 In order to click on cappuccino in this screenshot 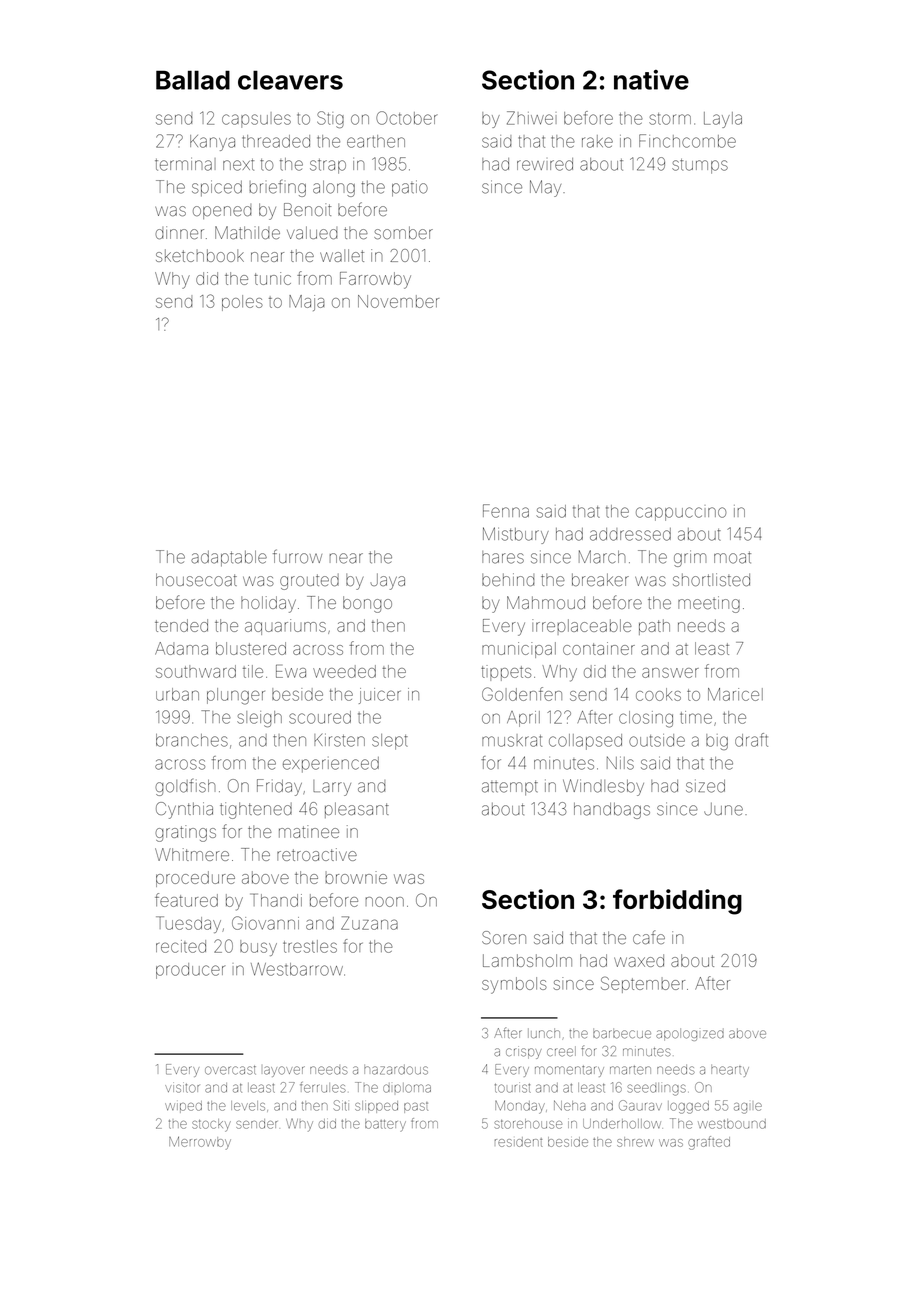, I will do `click(681, 514)`.
